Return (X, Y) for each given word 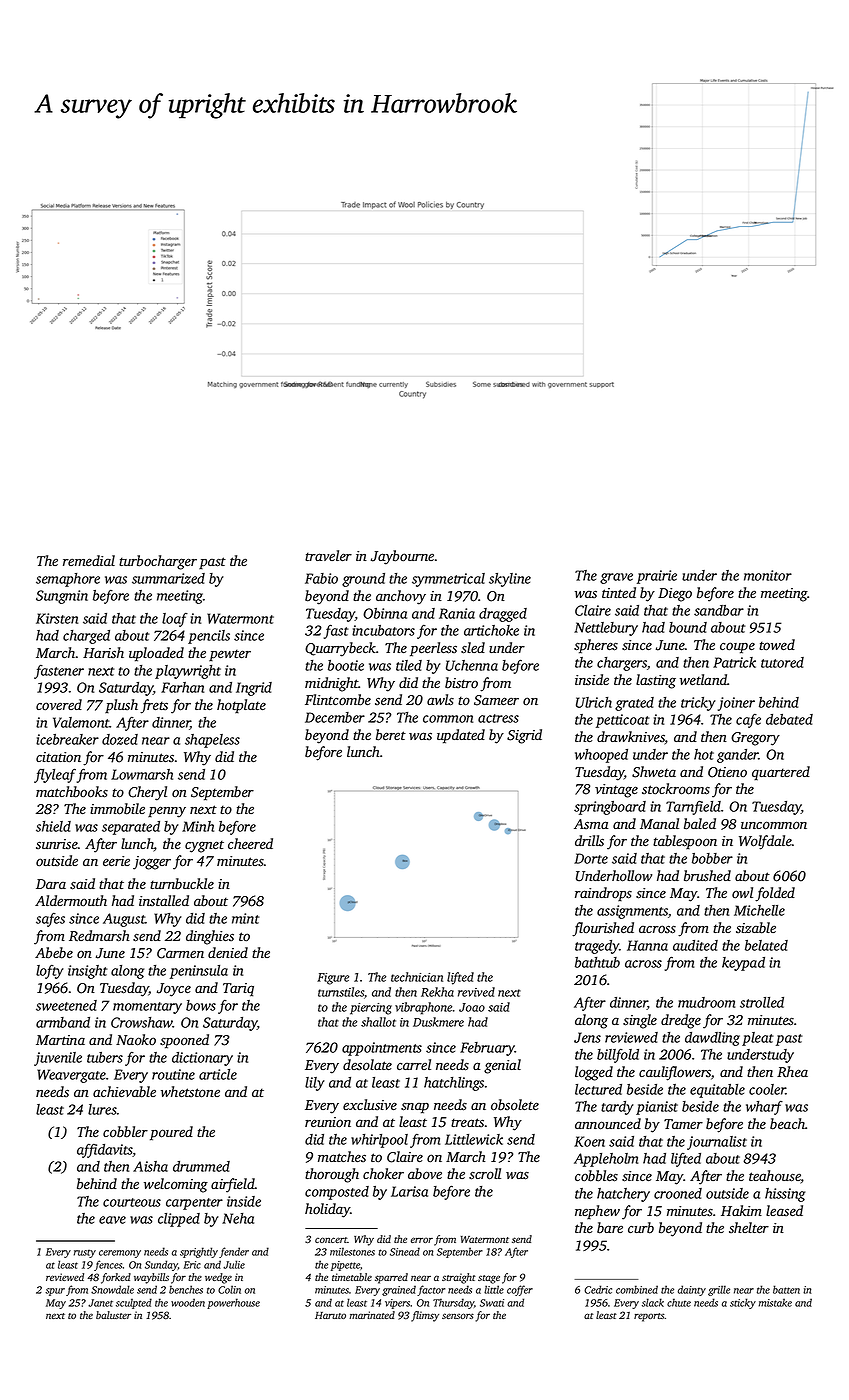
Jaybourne (402, 557)
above (425, 1174)
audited (695, 945)
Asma (591, 824)
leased (784, 1210)
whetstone (190, 1092)
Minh (198, 826)
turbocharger (158, 562)
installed (164, 900)
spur (55, 1292)
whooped (601, 756)
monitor (768, 575)
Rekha (437, 992)
